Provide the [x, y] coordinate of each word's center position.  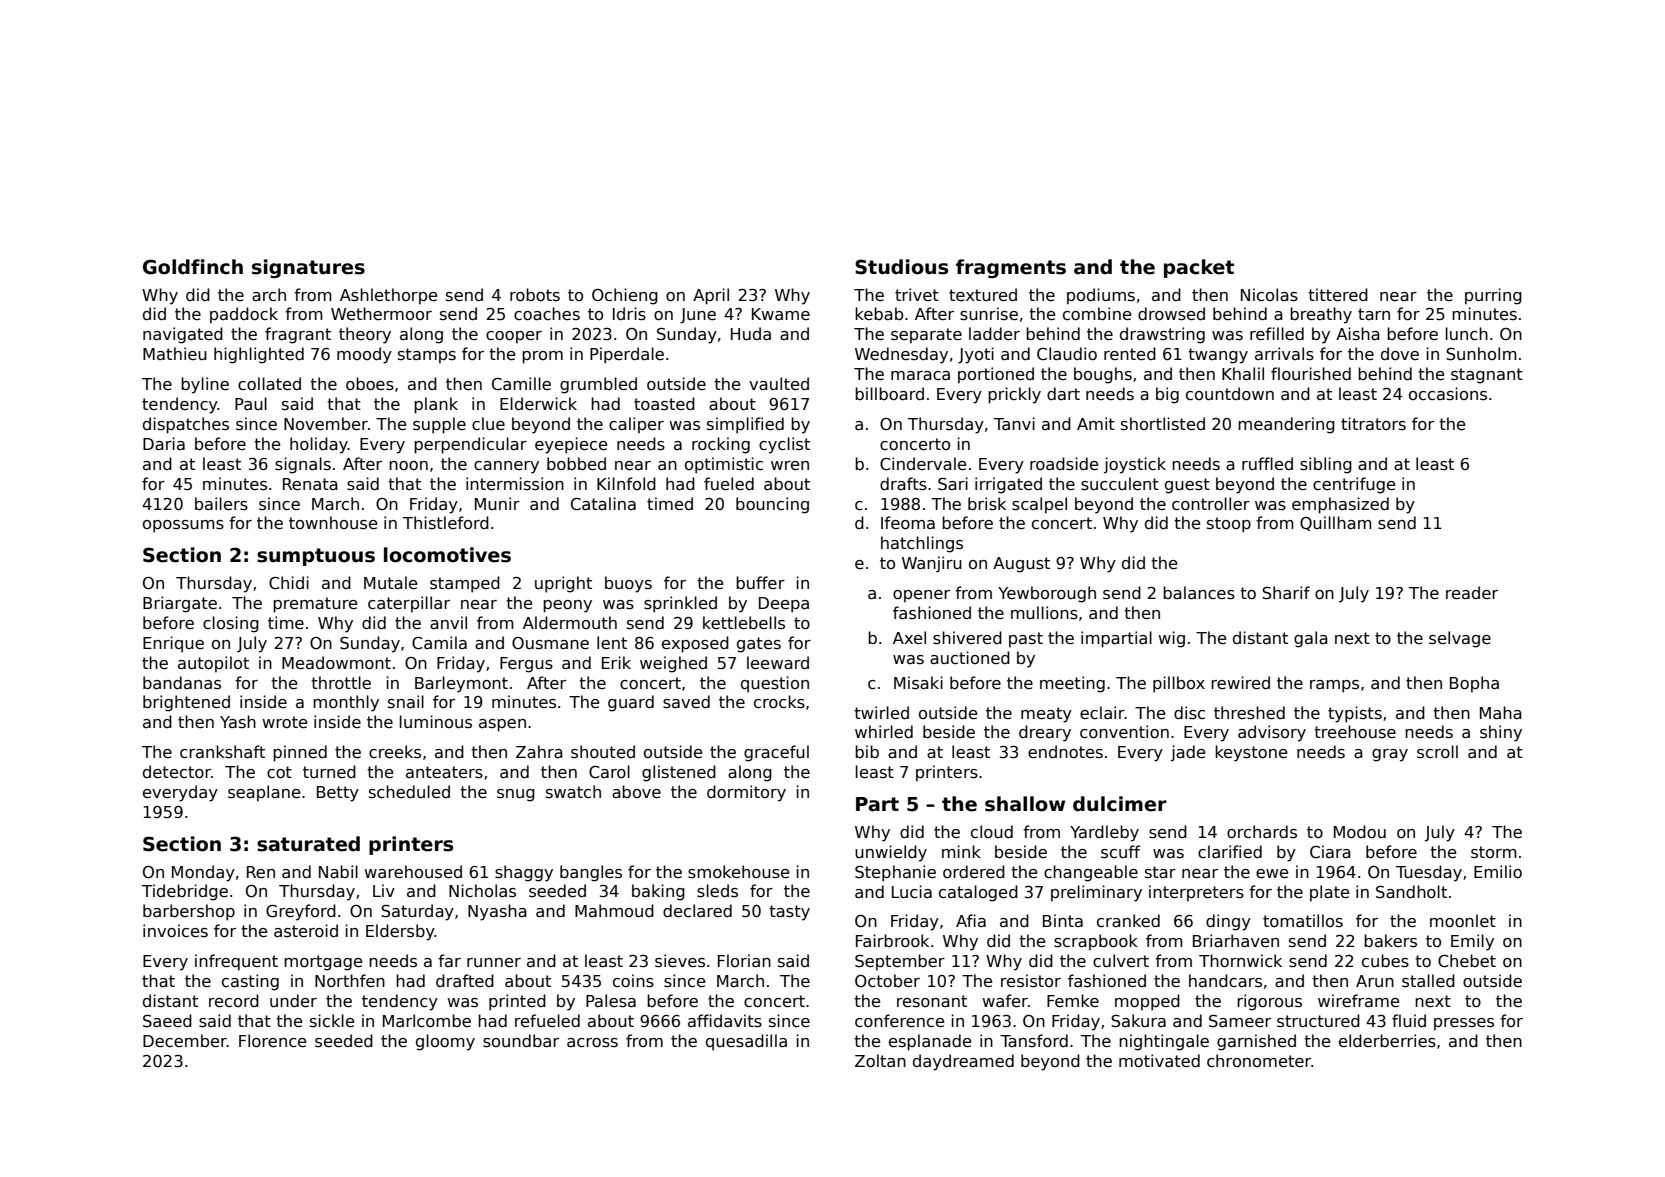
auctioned [970, 657]
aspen [502, 725]
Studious [901, 267]
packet [1199, 268]
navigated [183, 335]
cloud [992, 831]
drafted [465, 980]
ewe [1272, 873]
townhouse [333, 523]
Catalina [603, 504]
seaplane [264, 793]
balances [1199, 593]
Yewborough [1047, 594]
